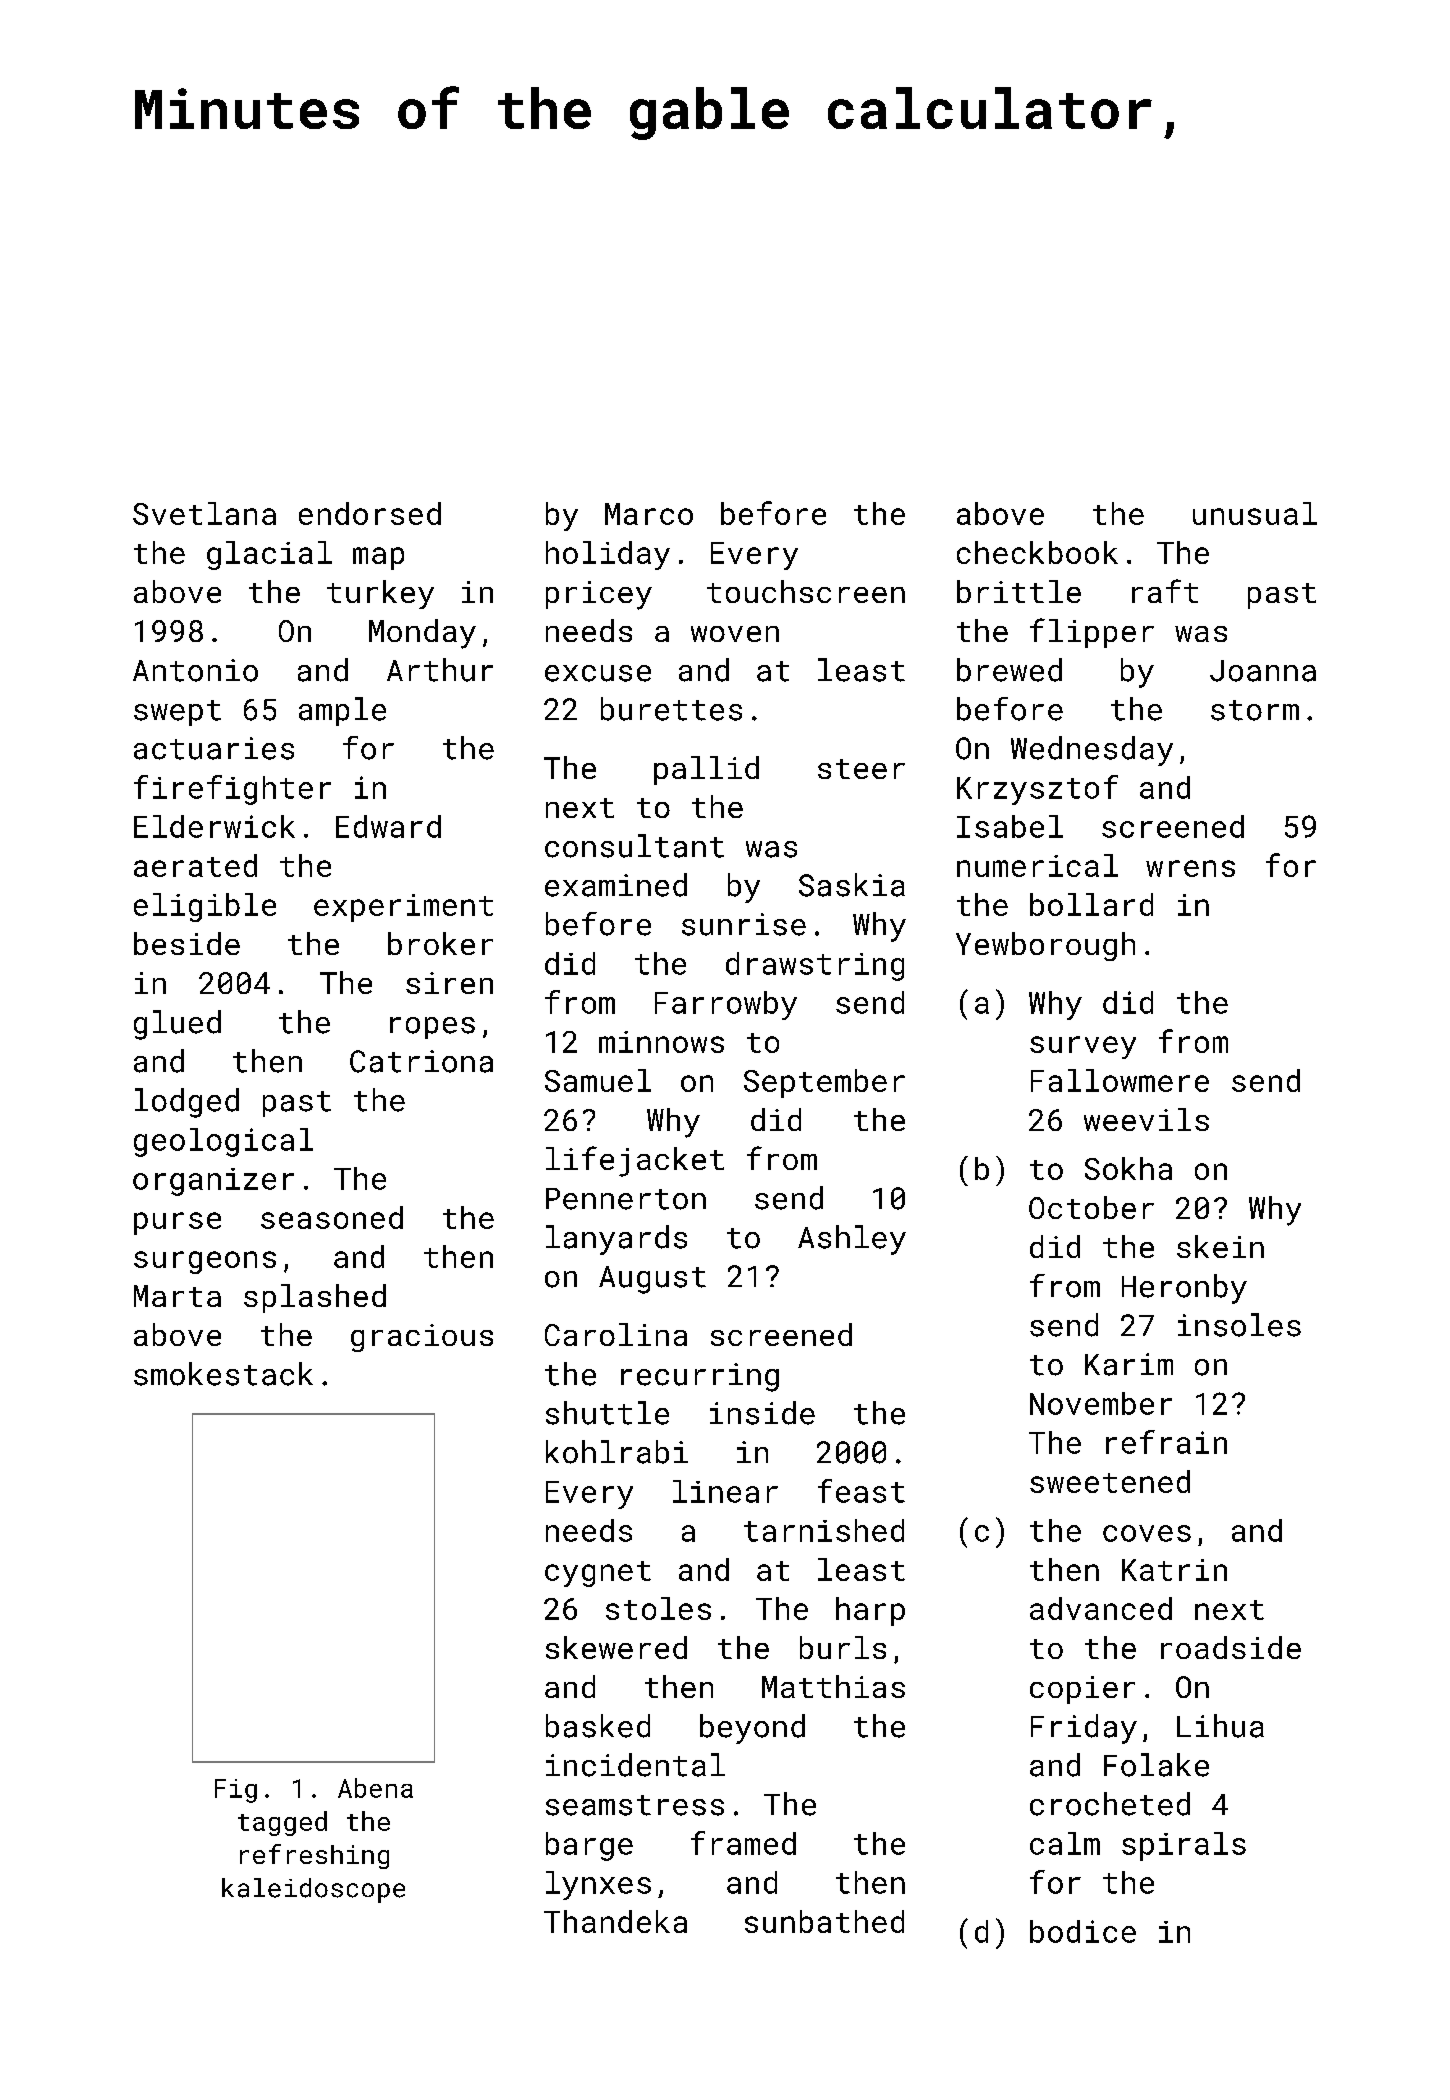 The image size is (1450, 2100). I want to click on brewed, so click(1009, 670).
